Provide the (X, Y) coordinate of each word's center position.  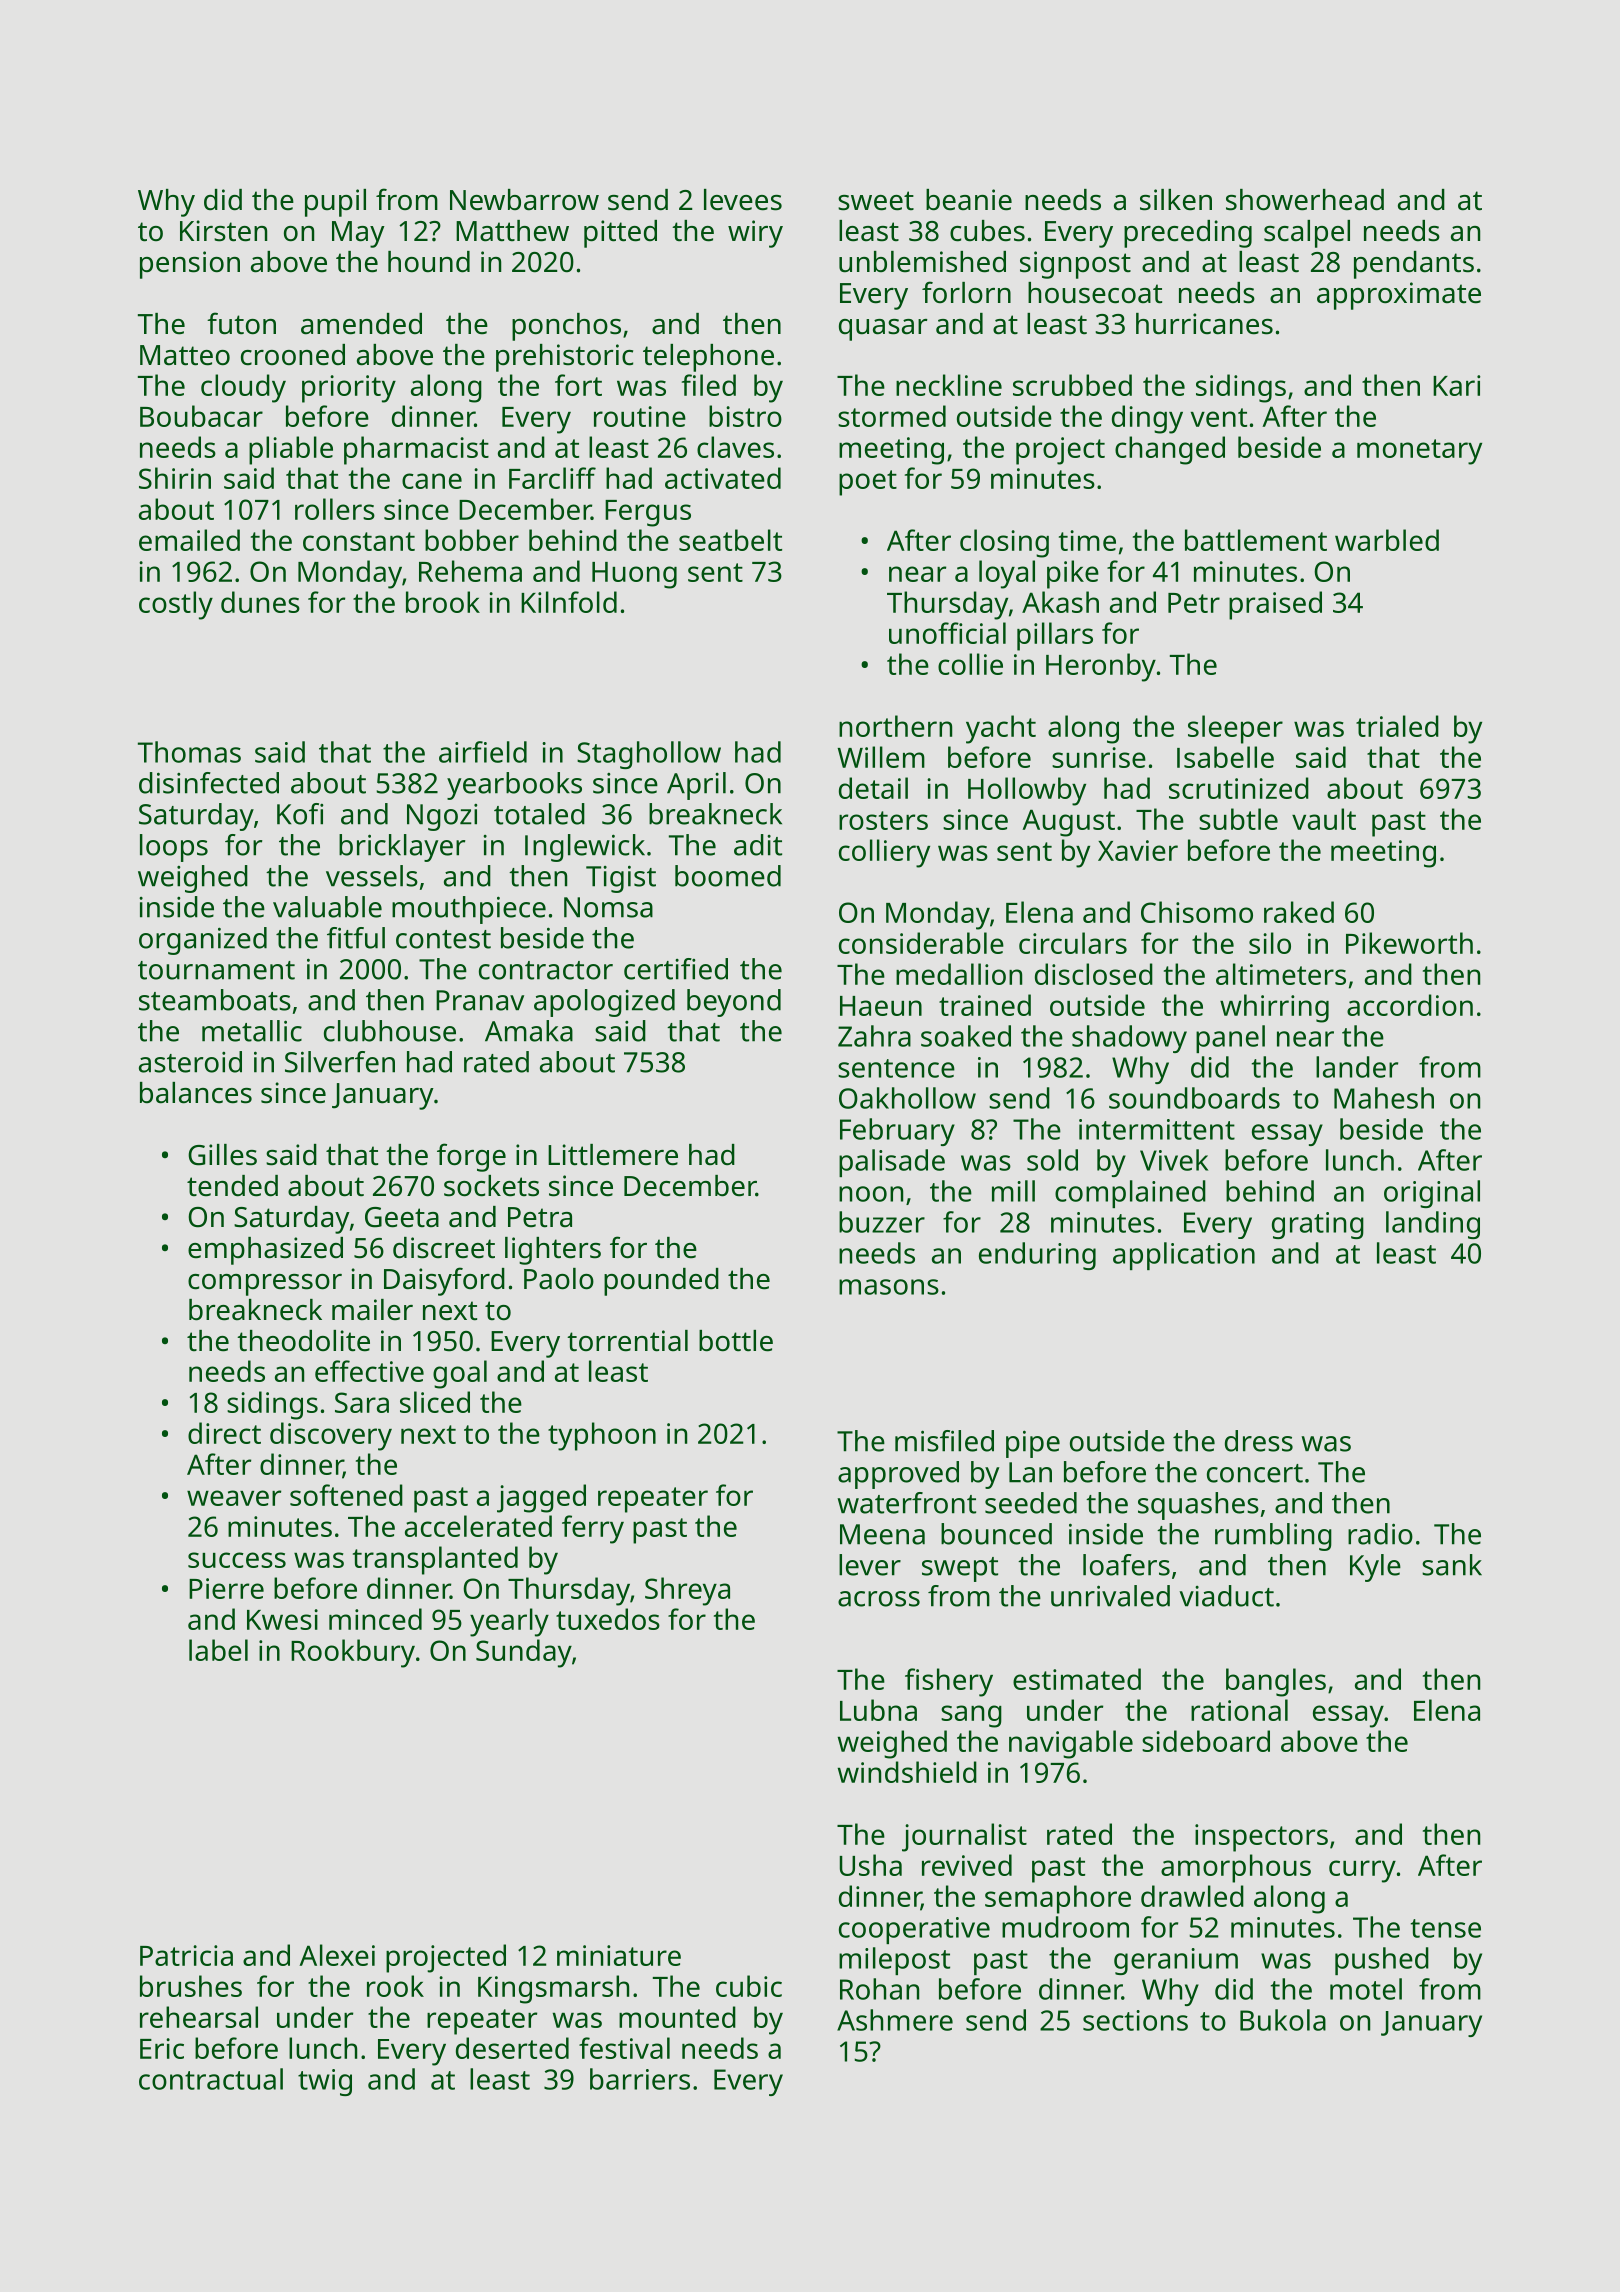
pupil (335, 203)
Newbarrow (524, 200)
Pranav (480, 1000)
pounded (661, 1282)
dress (1259, 1441)
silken (1176, 200)
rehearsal (199, 2017)
